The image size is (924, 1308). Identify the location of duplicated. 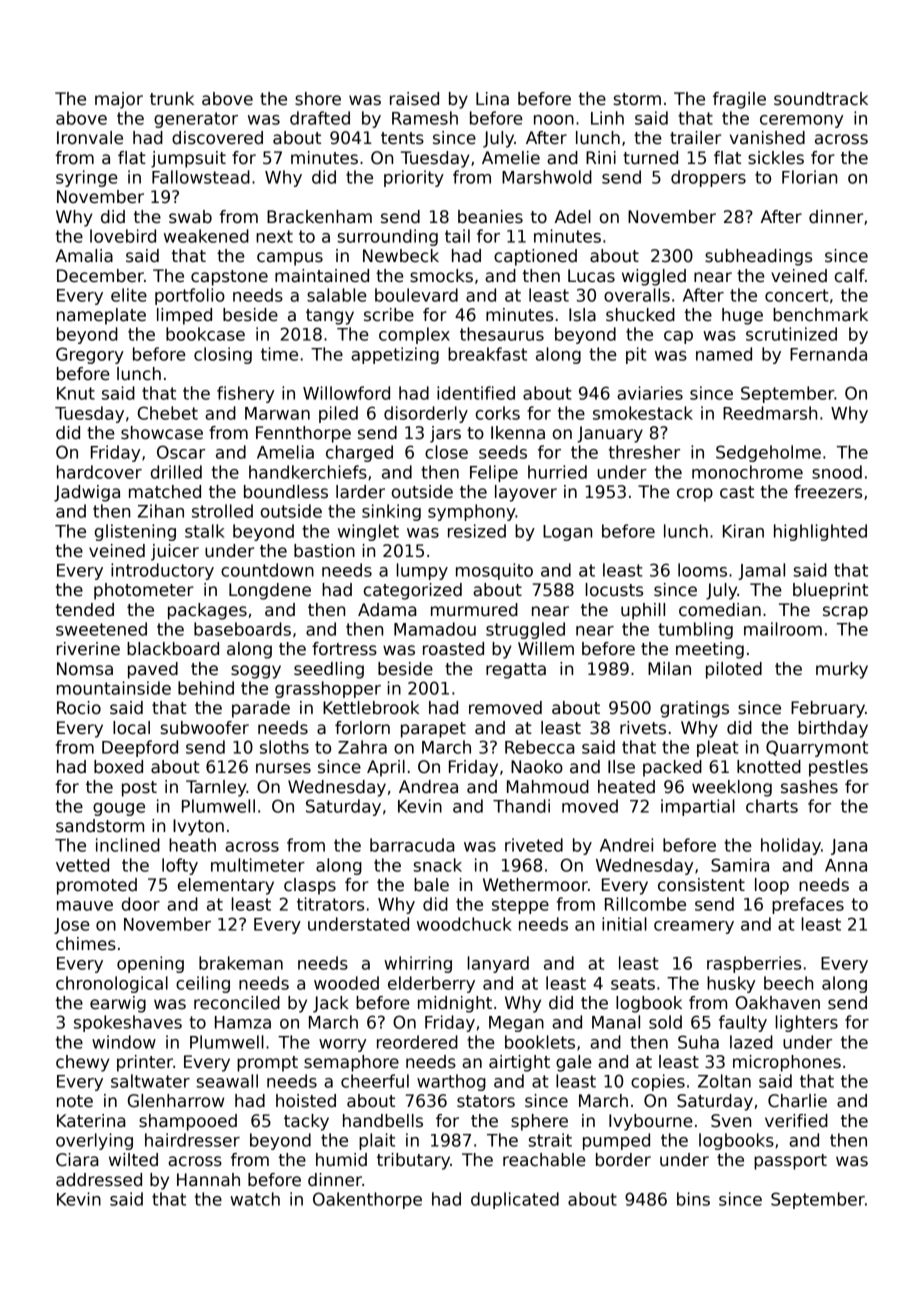
(515, 1200).
